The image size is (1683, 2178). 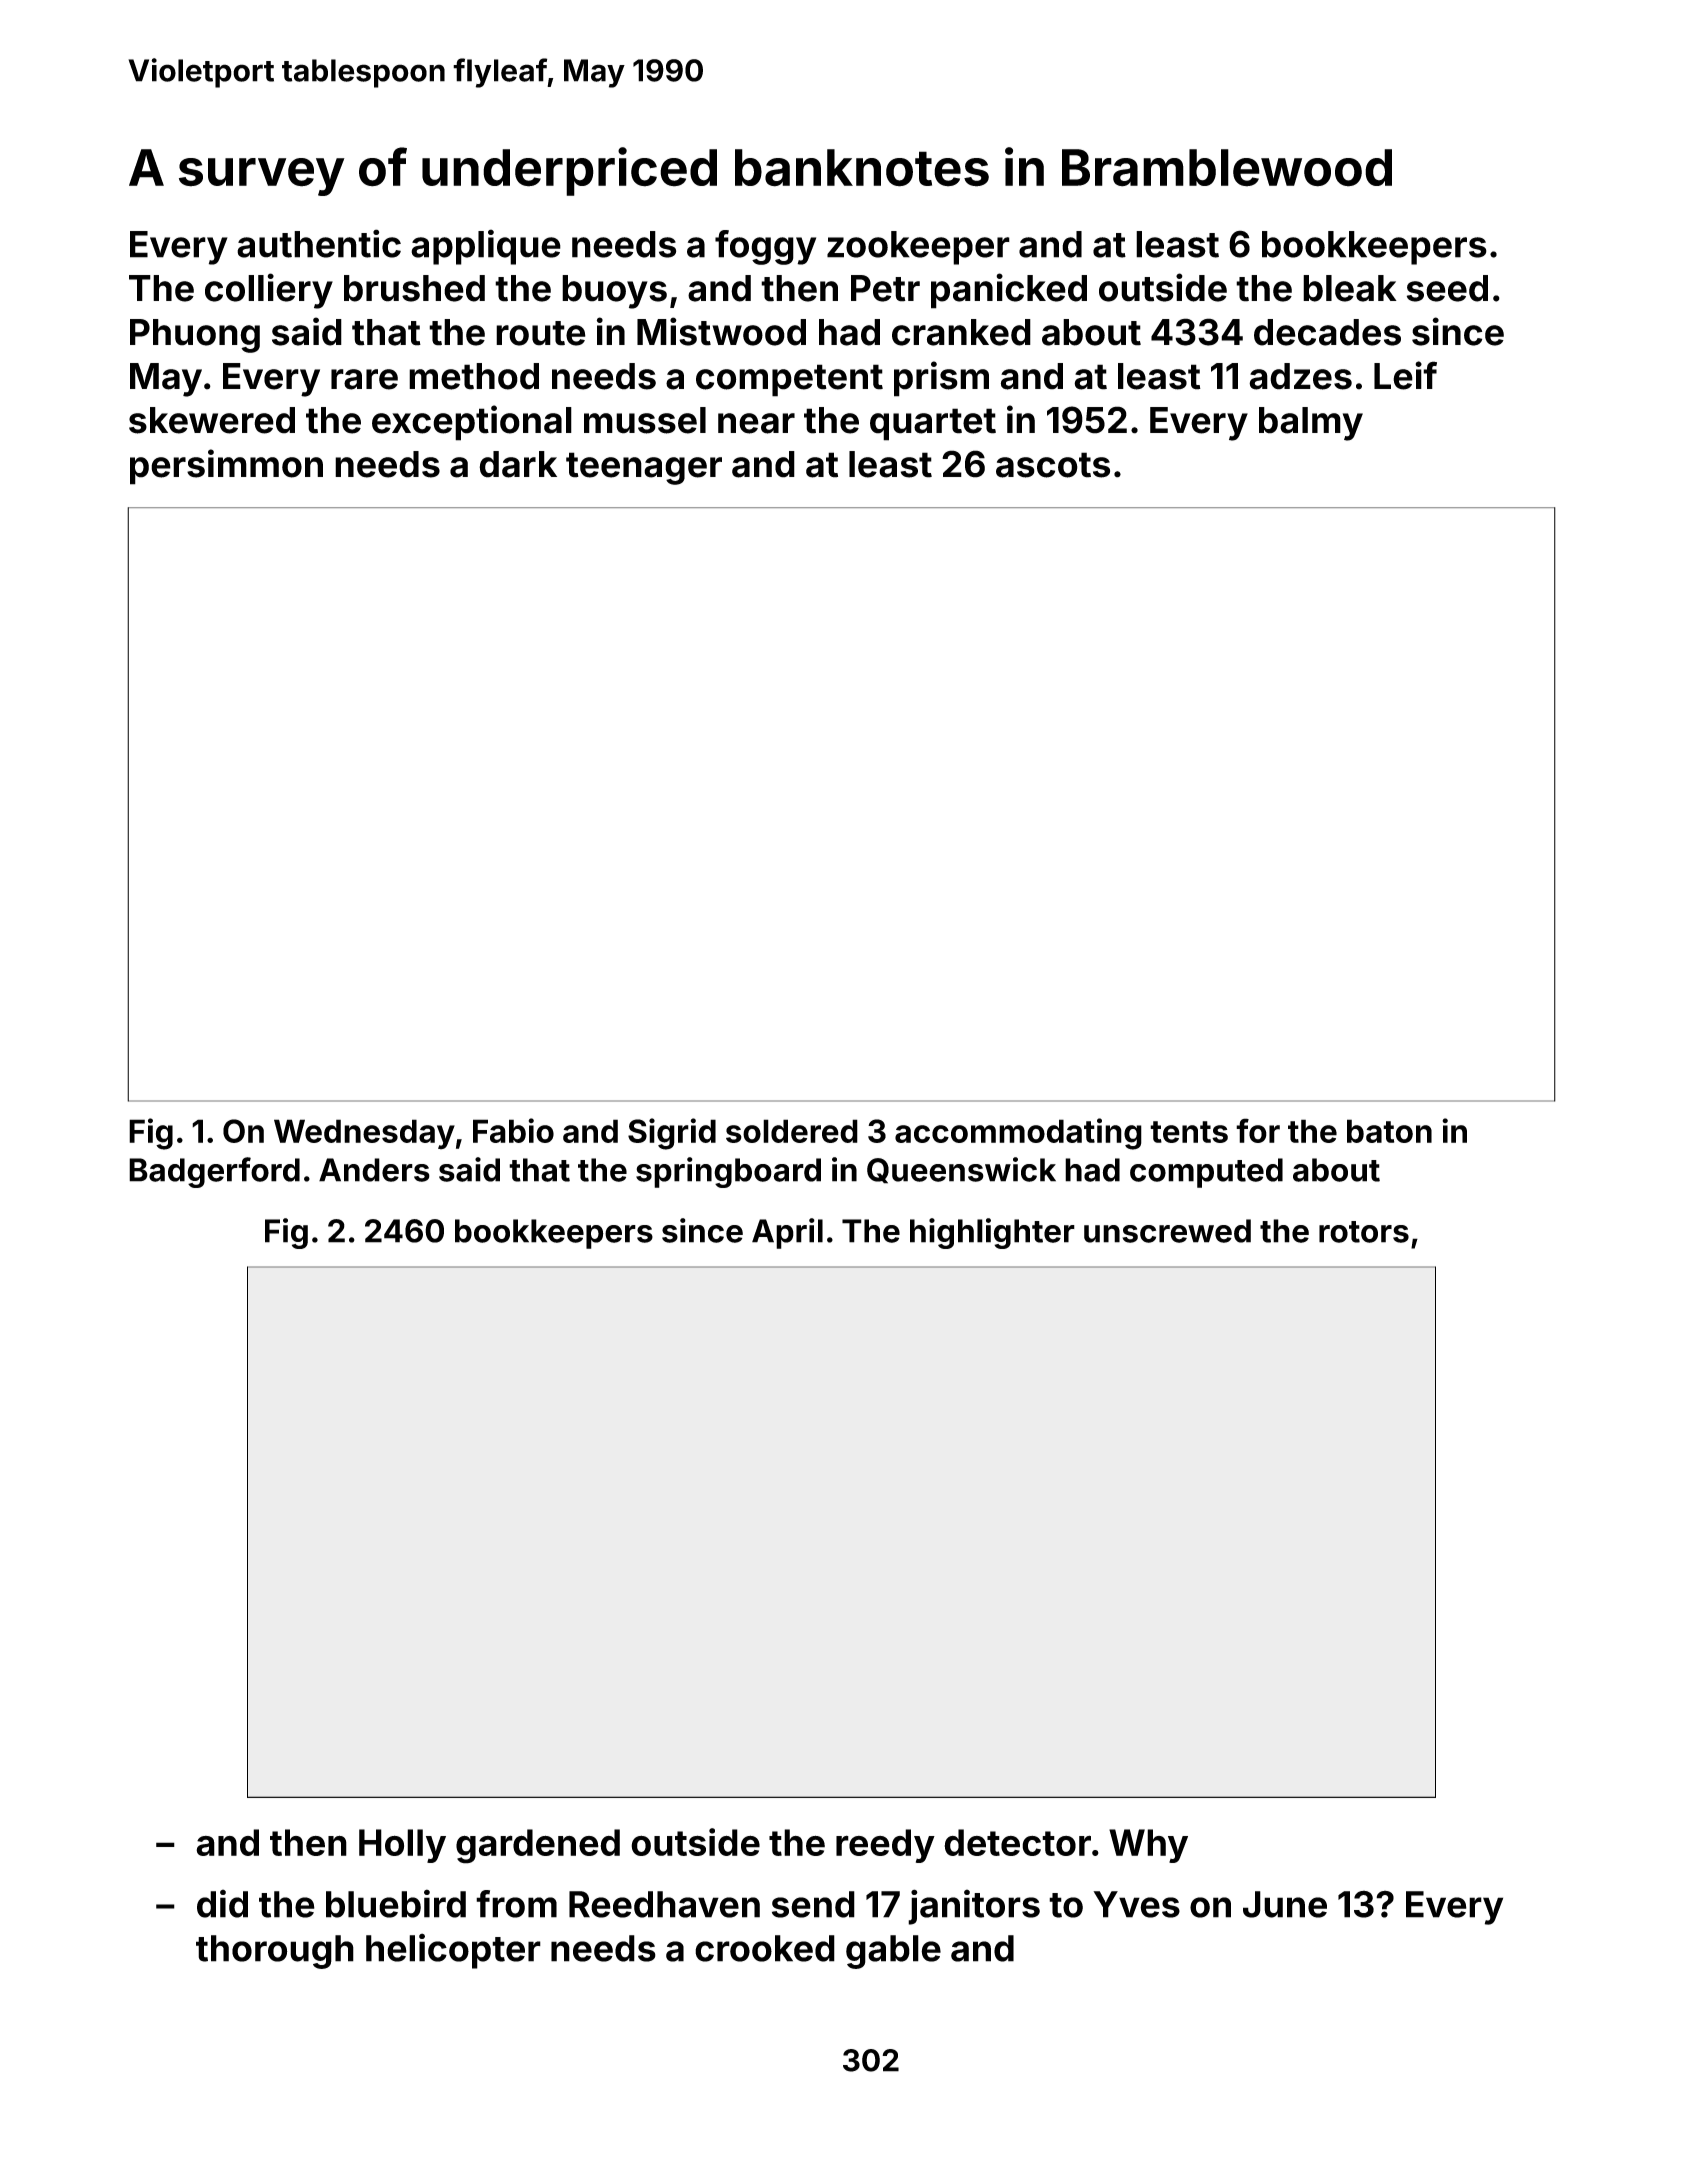 What do you see at coordinates (1389, 1131) in the page?
I see `baton` at bounding box center [1389, 1131].
